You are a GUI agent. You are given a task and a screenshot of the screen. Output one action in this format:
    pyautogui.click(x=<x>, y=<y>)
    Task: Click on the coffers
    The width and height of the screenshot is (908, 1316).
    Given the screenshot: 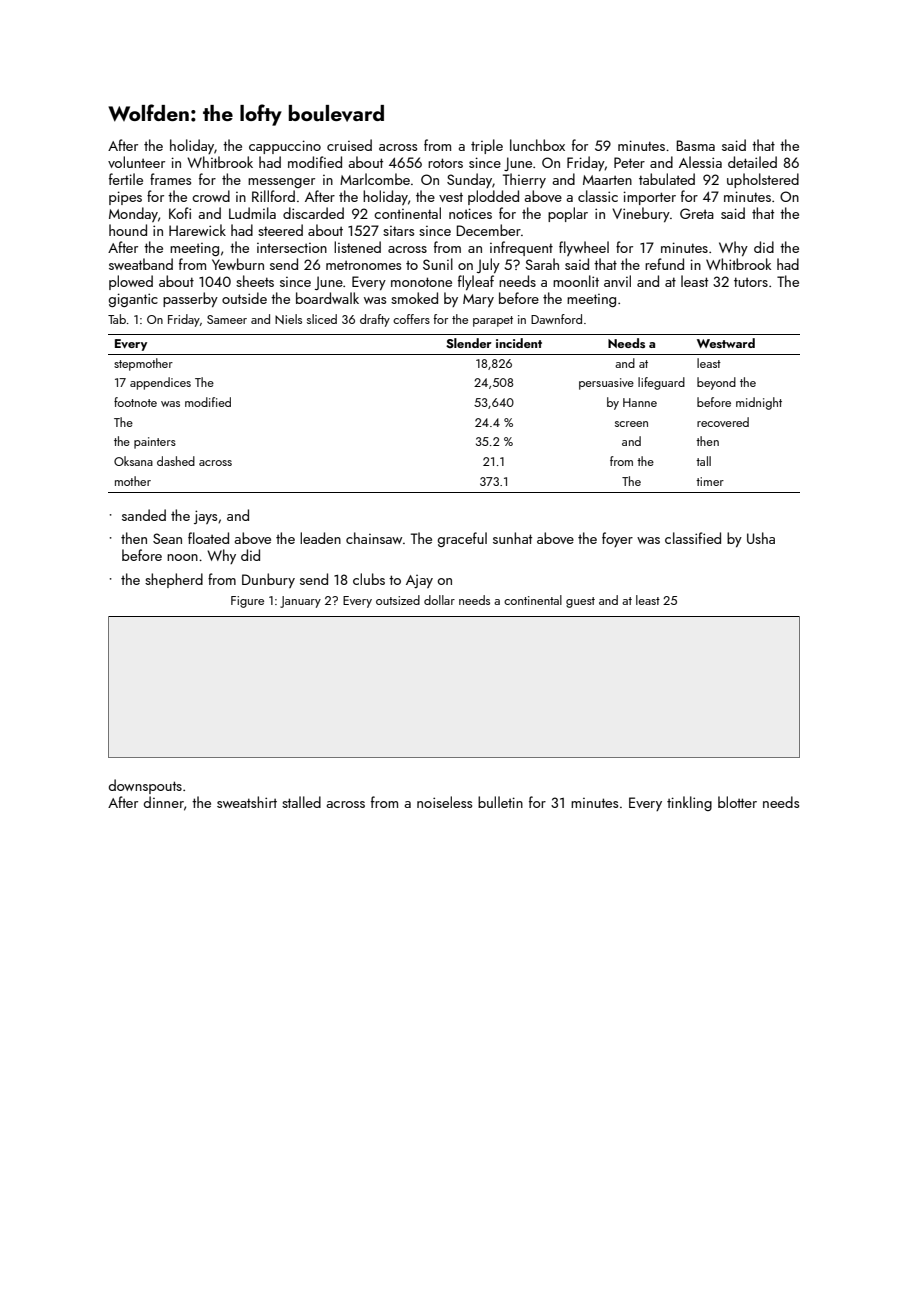 What is the action you would take?
    pyautogui.click(x=411, y=319)
